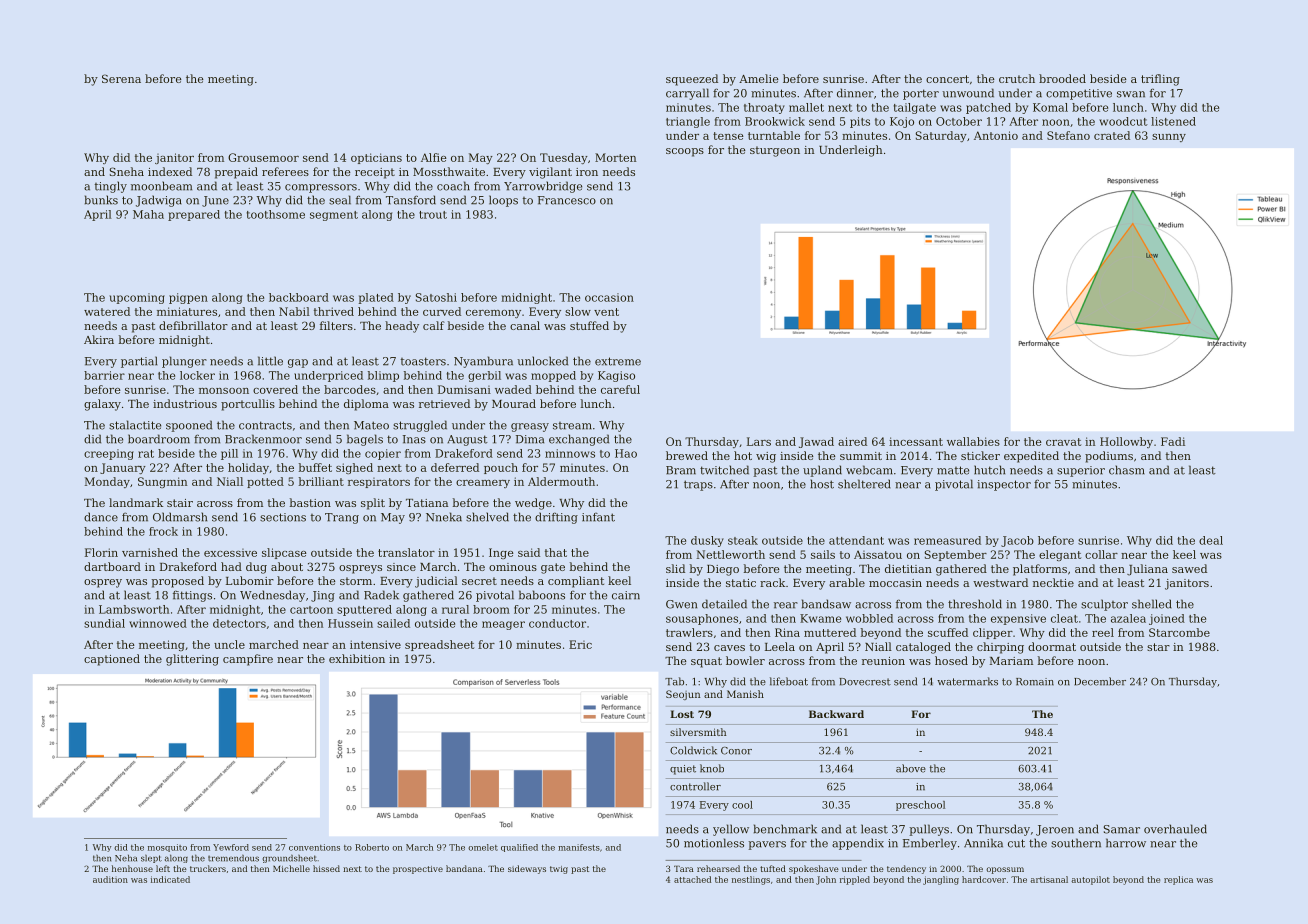 The image size is (1308, 924). What do you see at coordinates (698, 485) in the document?
I see `traps` at bounding box center [698, 485].
